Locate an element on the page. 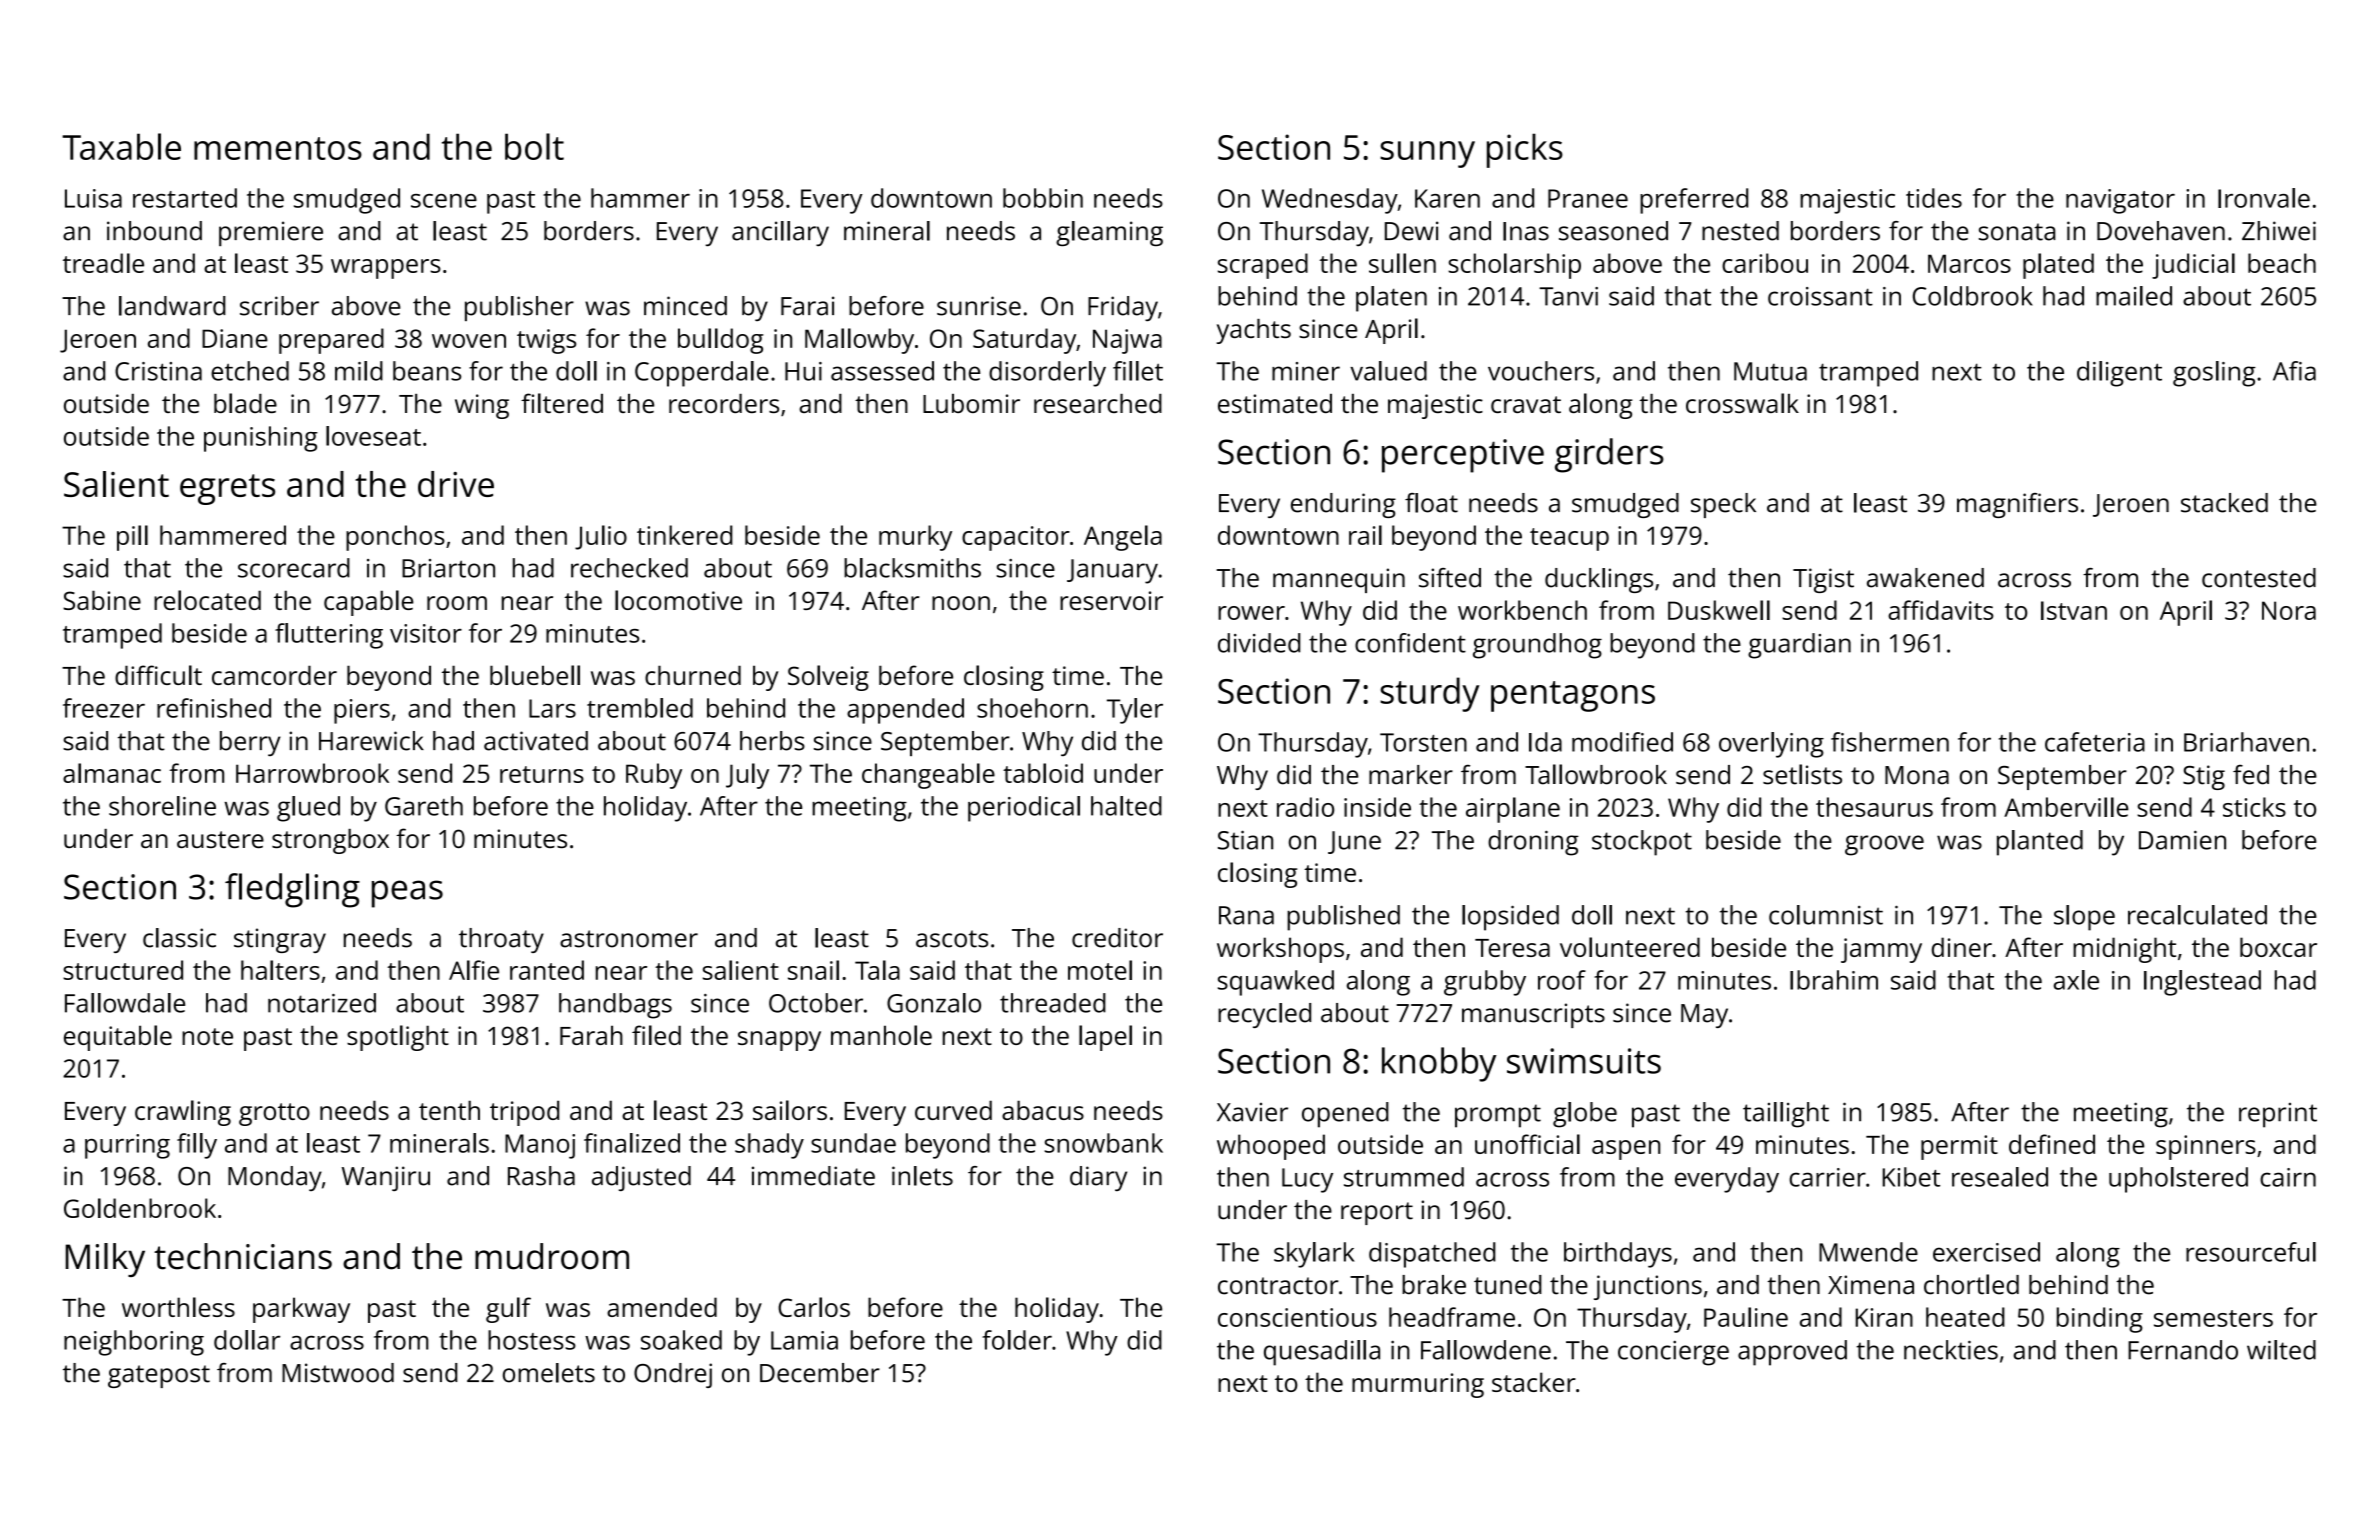  wilted is located at coordinates (2281, 1350).
